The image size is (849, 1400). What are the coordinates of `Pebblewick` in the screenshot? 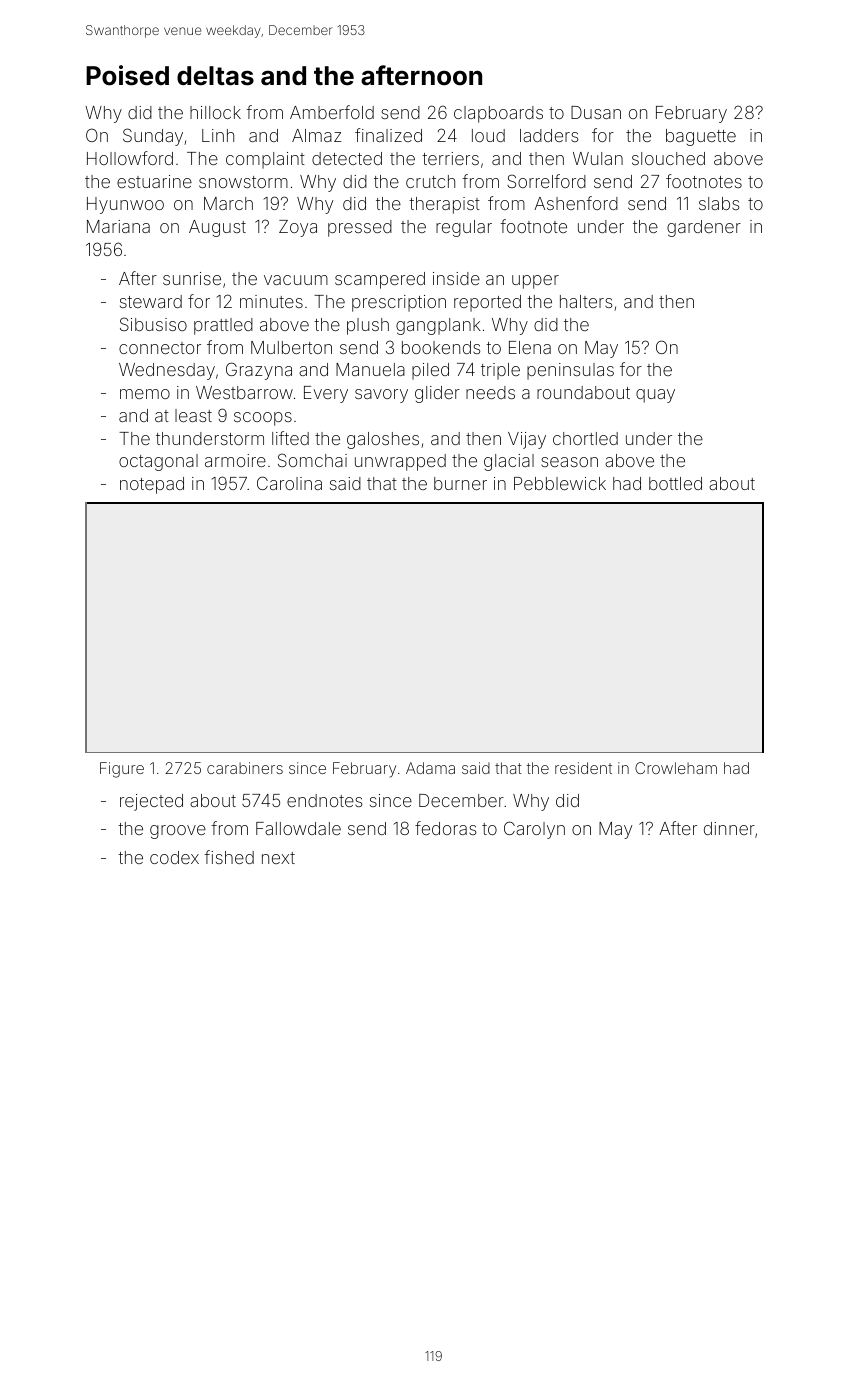 It's located at (560, 483).
